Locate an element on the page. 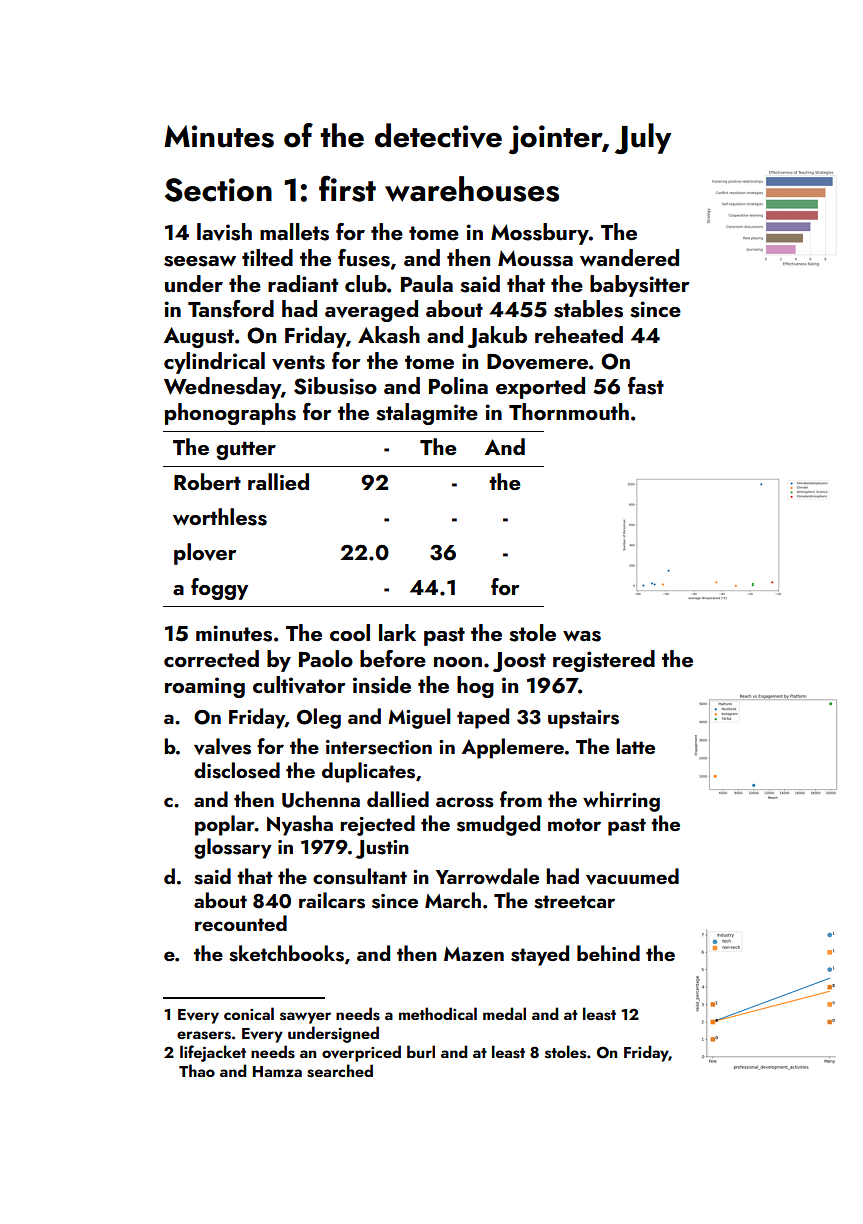 The image size is (863, 1224). vacuumed is located at coordinates (632, 876).
